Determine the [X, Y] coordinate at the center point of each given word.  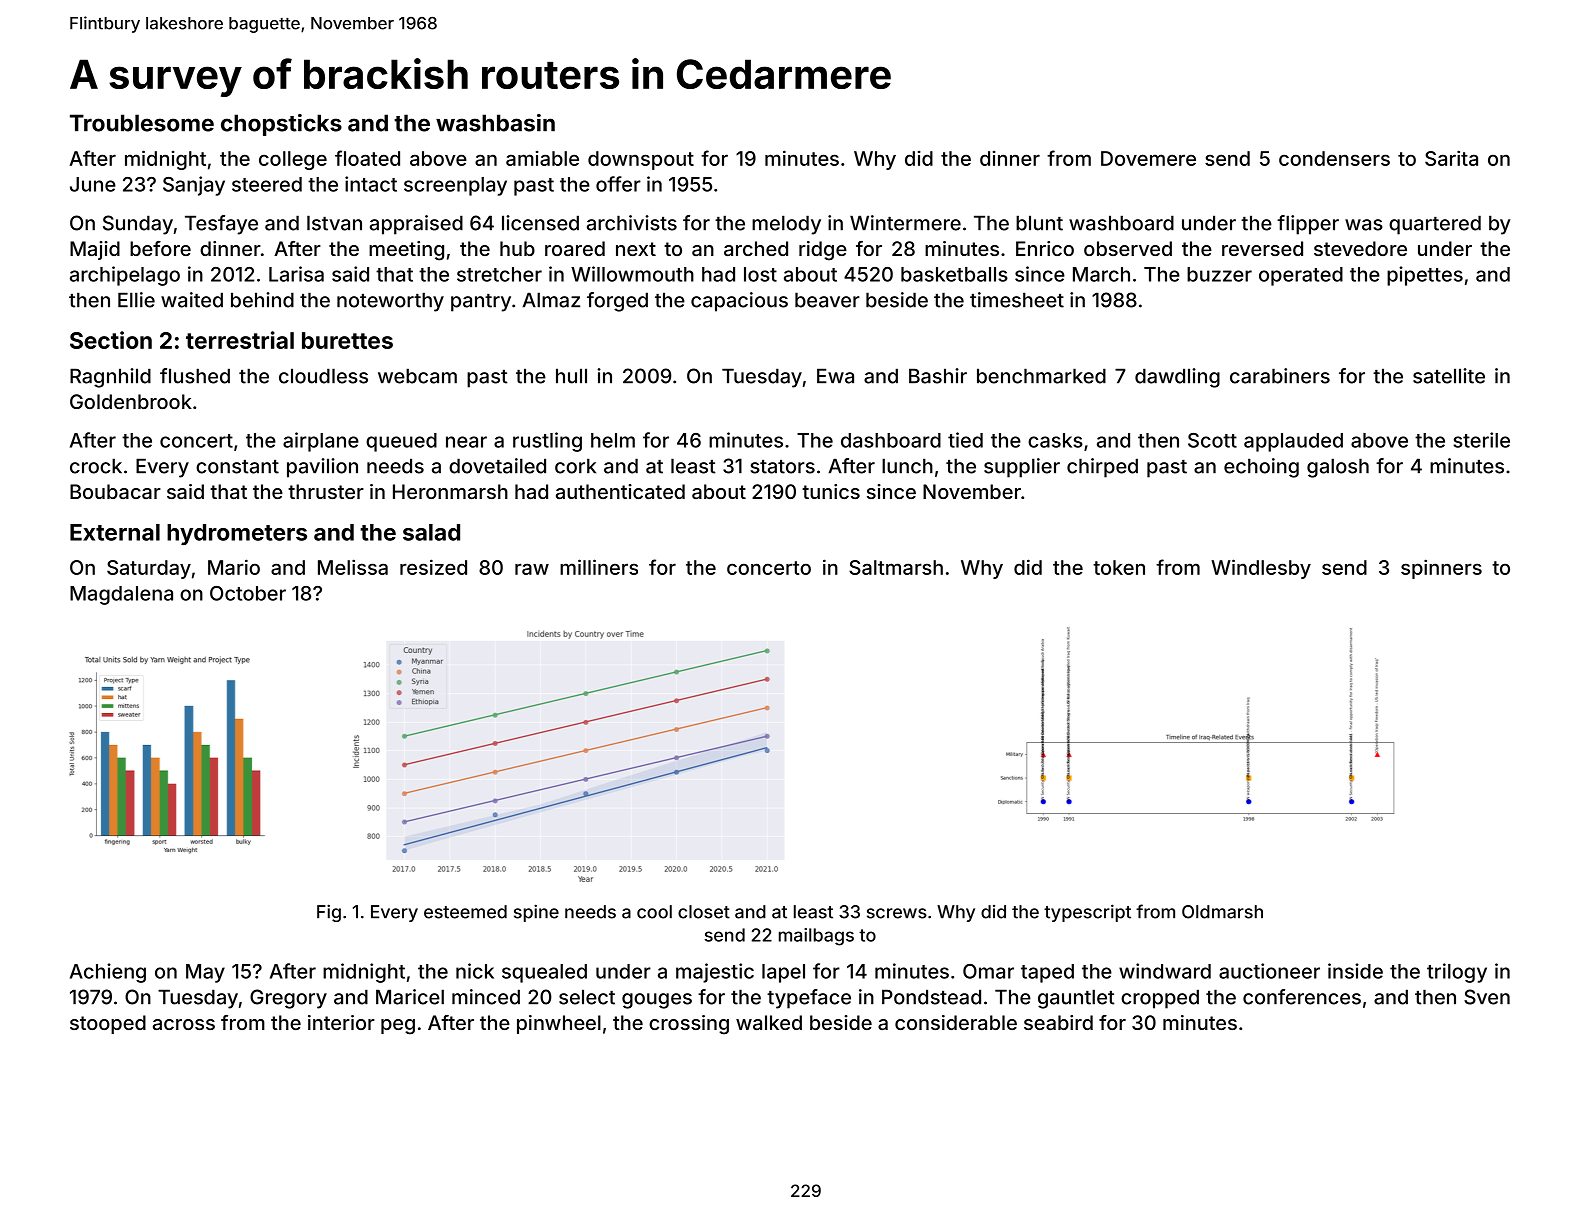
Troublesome [142, 123]
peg [398, 1027]
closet [704, 912]
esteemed [465, 912]
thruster [326, 491]
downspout [641, 160]
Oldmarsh [1222, 912]
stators [782, 467]
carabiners [1280, 376]
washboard [1121, 223]
